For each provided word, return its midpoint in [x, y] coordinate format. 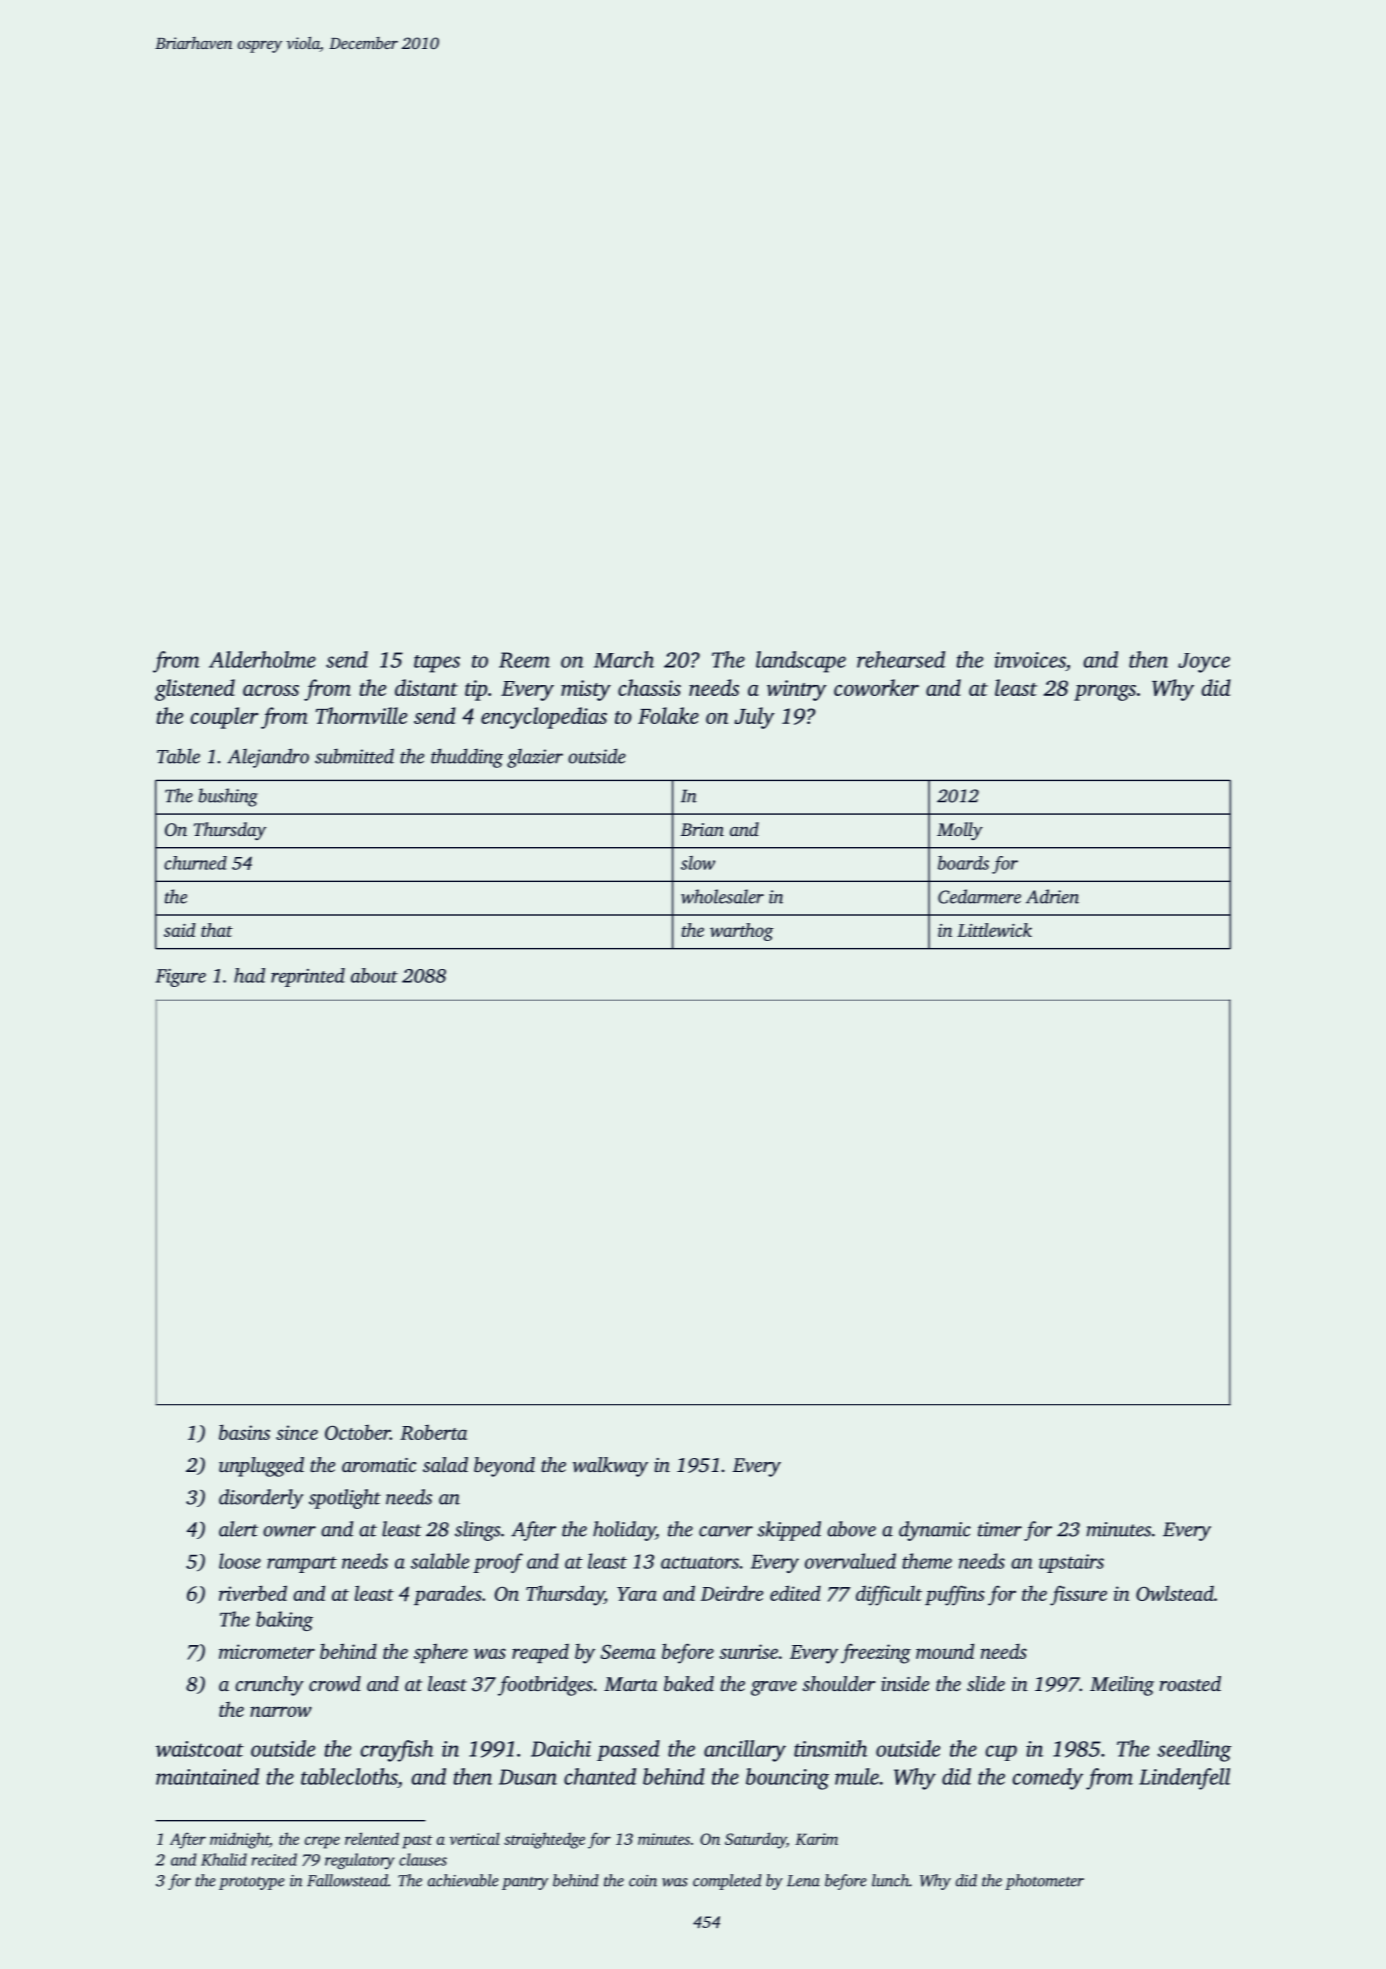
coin [643, 1881]
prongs [1105, 693]
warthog [742, 932]
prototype [252, 1883]
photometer [1044, 1882]
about [374, 975]
